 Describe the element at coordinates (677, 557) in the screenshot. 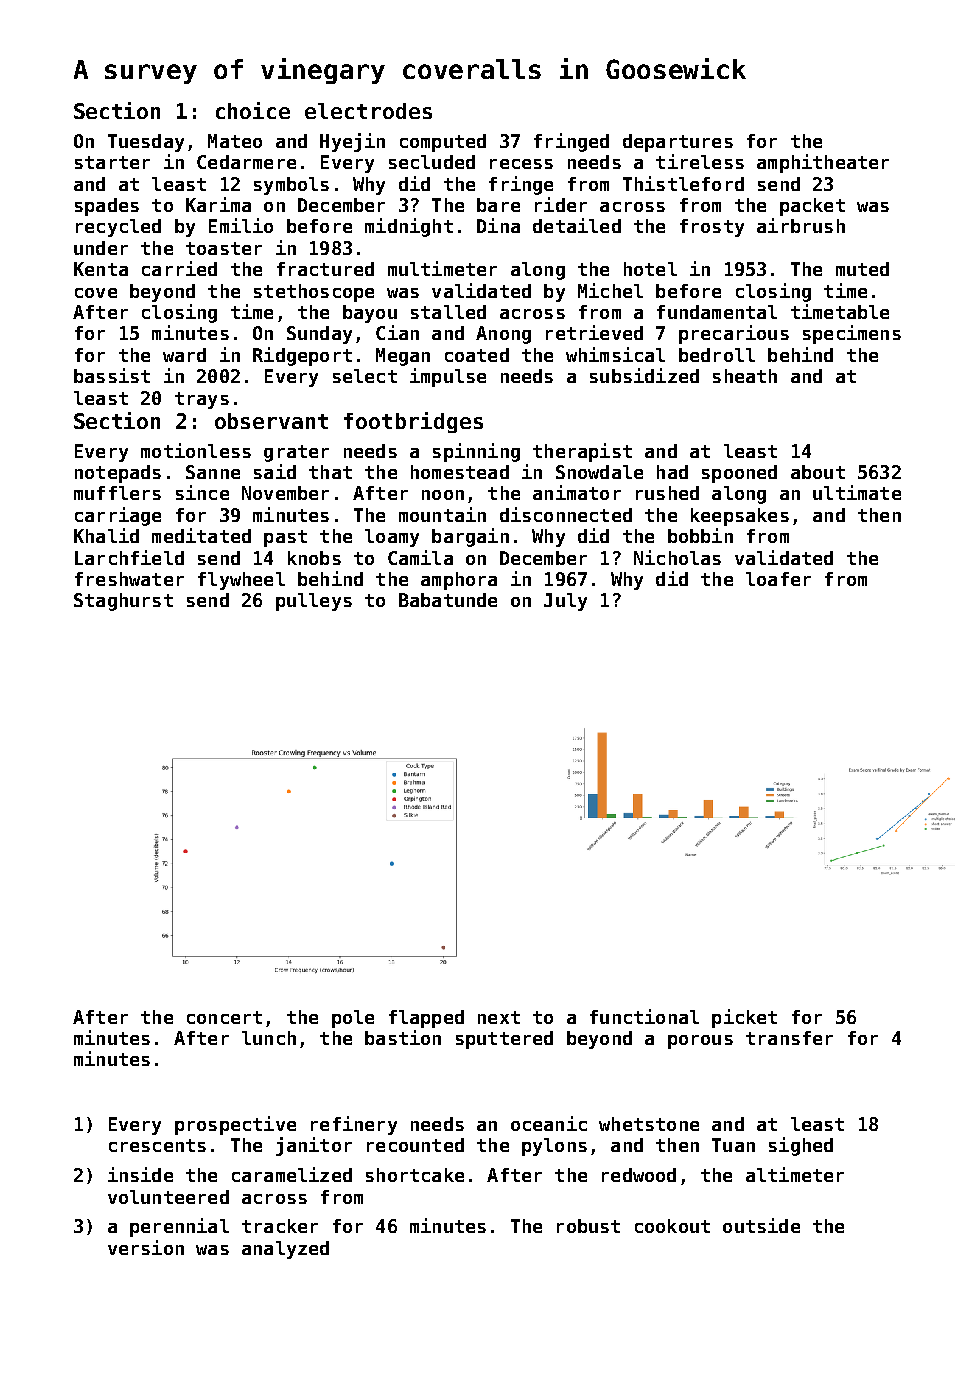

I see `Nicholas` at that location.
